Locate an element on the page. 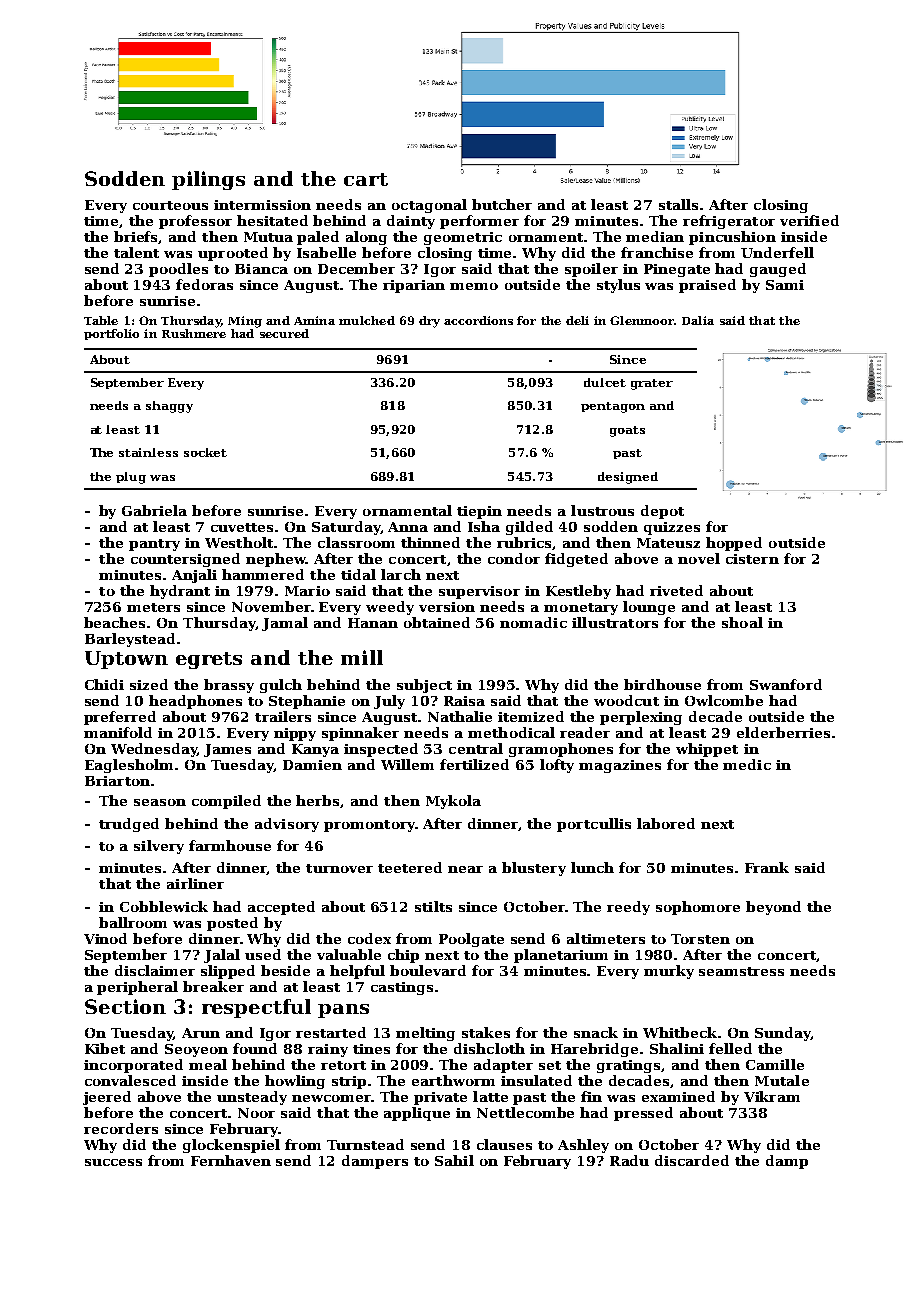  memo is located at coordinates (474, 286).
